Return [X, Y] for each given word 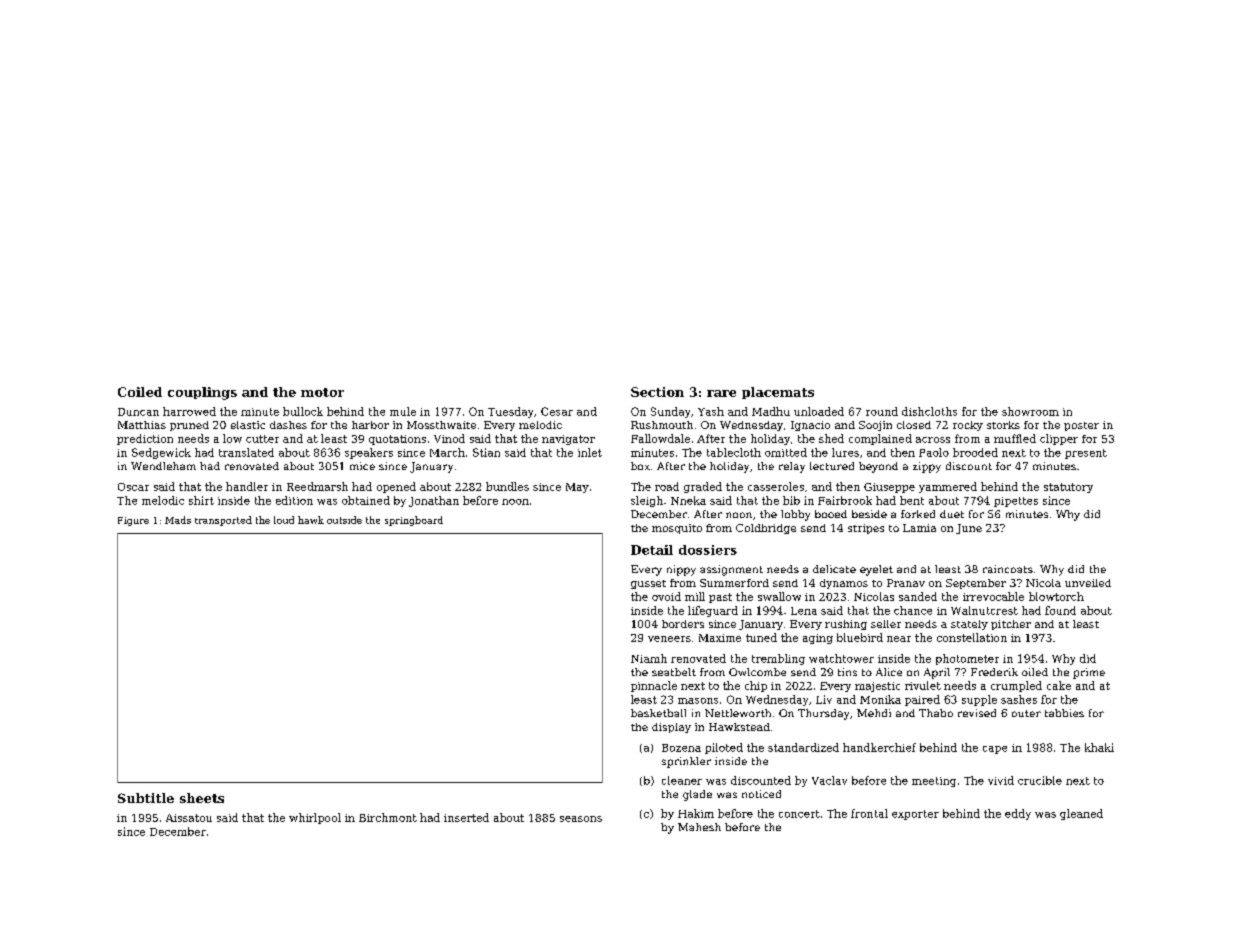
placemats [778, 393]
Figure [133, 521]
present [1086, 454]
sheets [202, 798]
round [882, 411]
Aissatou [189, 818]
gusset [648, 584]
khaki [1099, 747]
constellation [972, 637]
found [1060, 610]
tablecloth [734, 452]
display [671, 728]
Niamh [649, 658]
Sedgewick [161, 453]
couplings [202, 393]
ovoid [666, 596]
